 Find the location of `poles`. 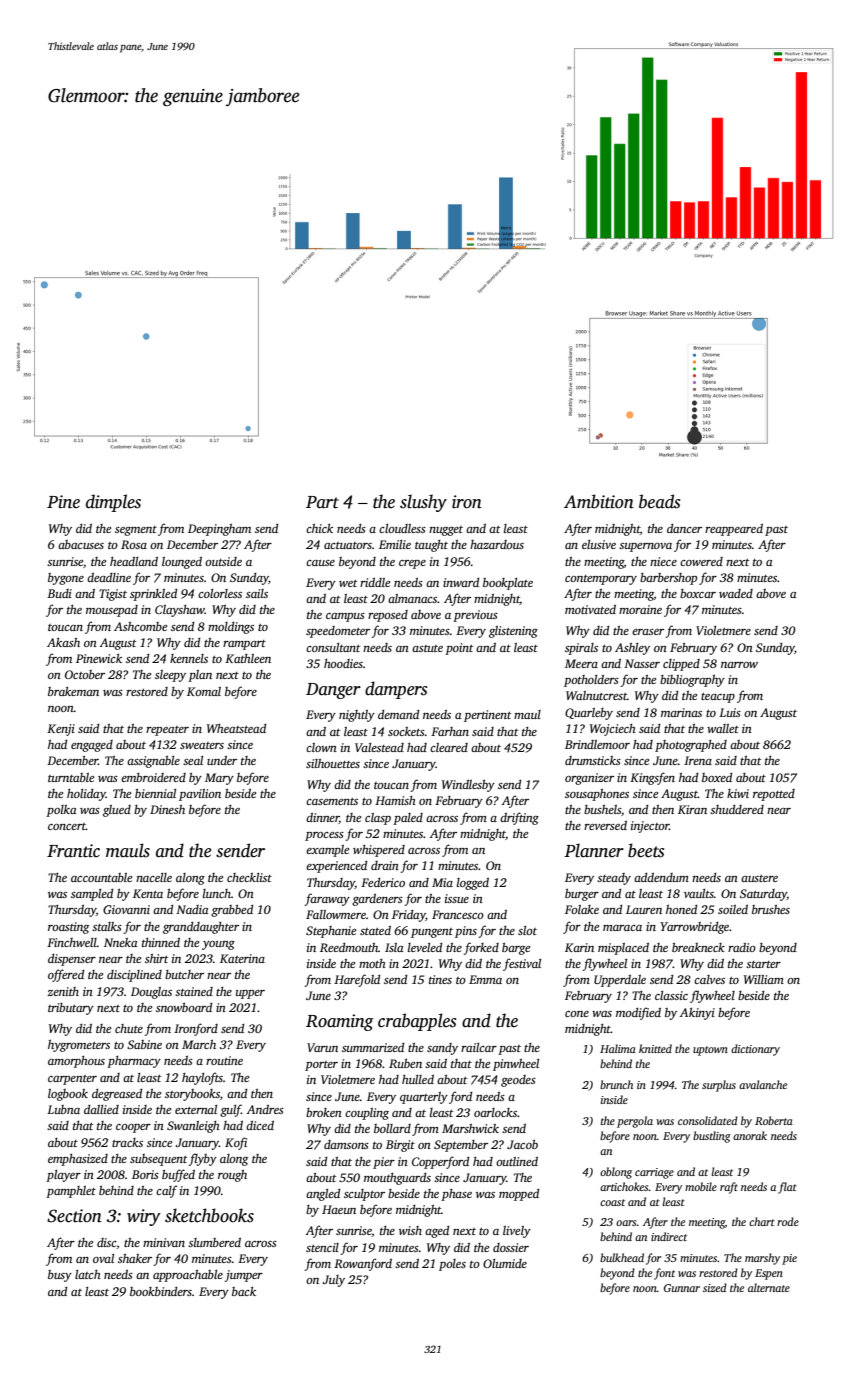

poles is located at coordinates (452, 1265).
